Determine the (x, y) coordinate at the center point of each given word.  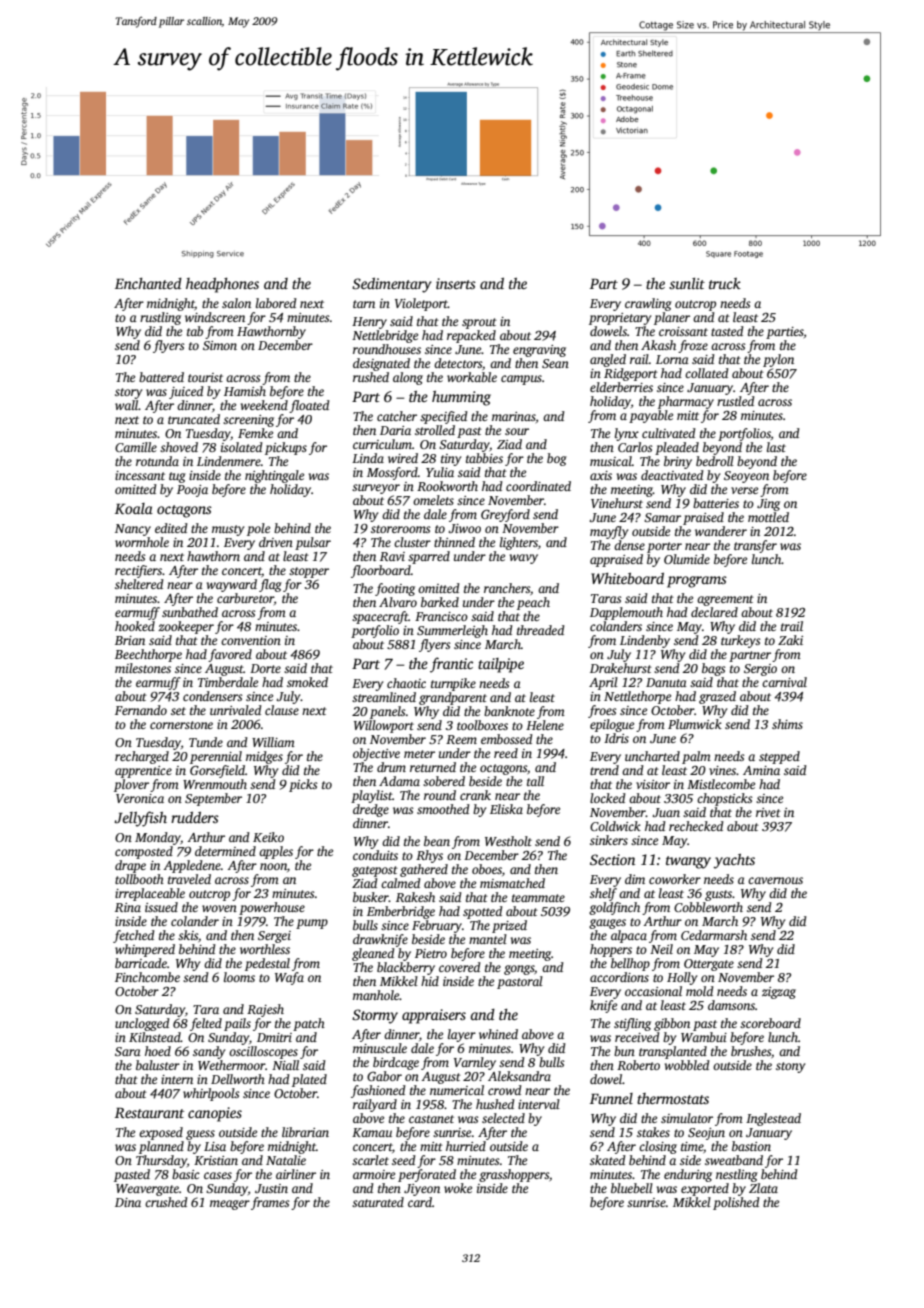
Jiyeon (422, 1190)
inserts (456, 283)
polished (736, 1203)
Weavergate (147, 1190)
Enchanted (148, 283)
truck (725, 283)
